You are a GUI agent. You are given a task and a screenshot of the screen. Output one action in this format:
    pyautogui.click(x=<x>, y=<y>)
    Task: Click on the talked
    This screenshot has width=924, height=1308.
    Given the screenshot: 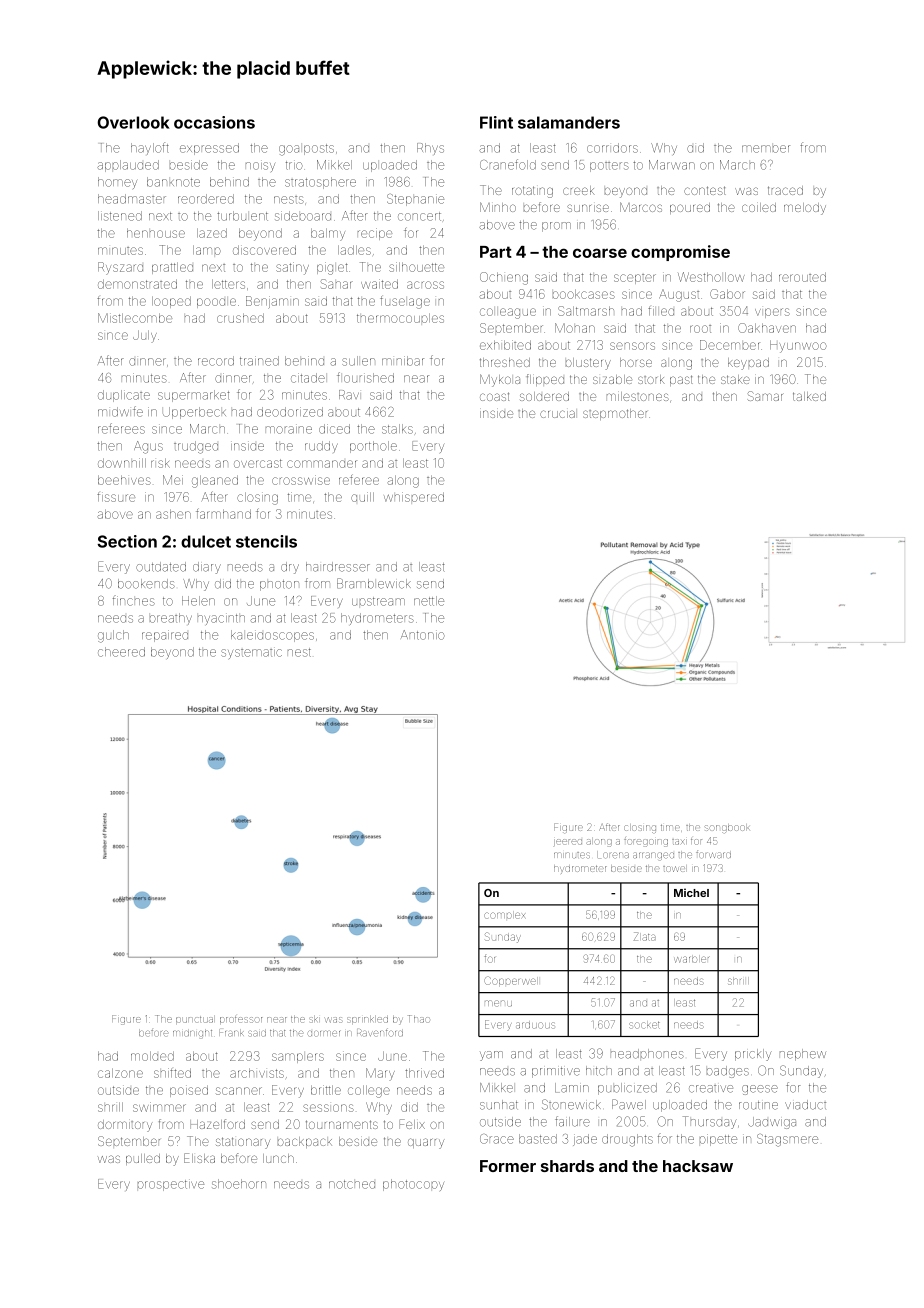 What is the action you would take?
    pyautogui.click(x=809, y=396)
